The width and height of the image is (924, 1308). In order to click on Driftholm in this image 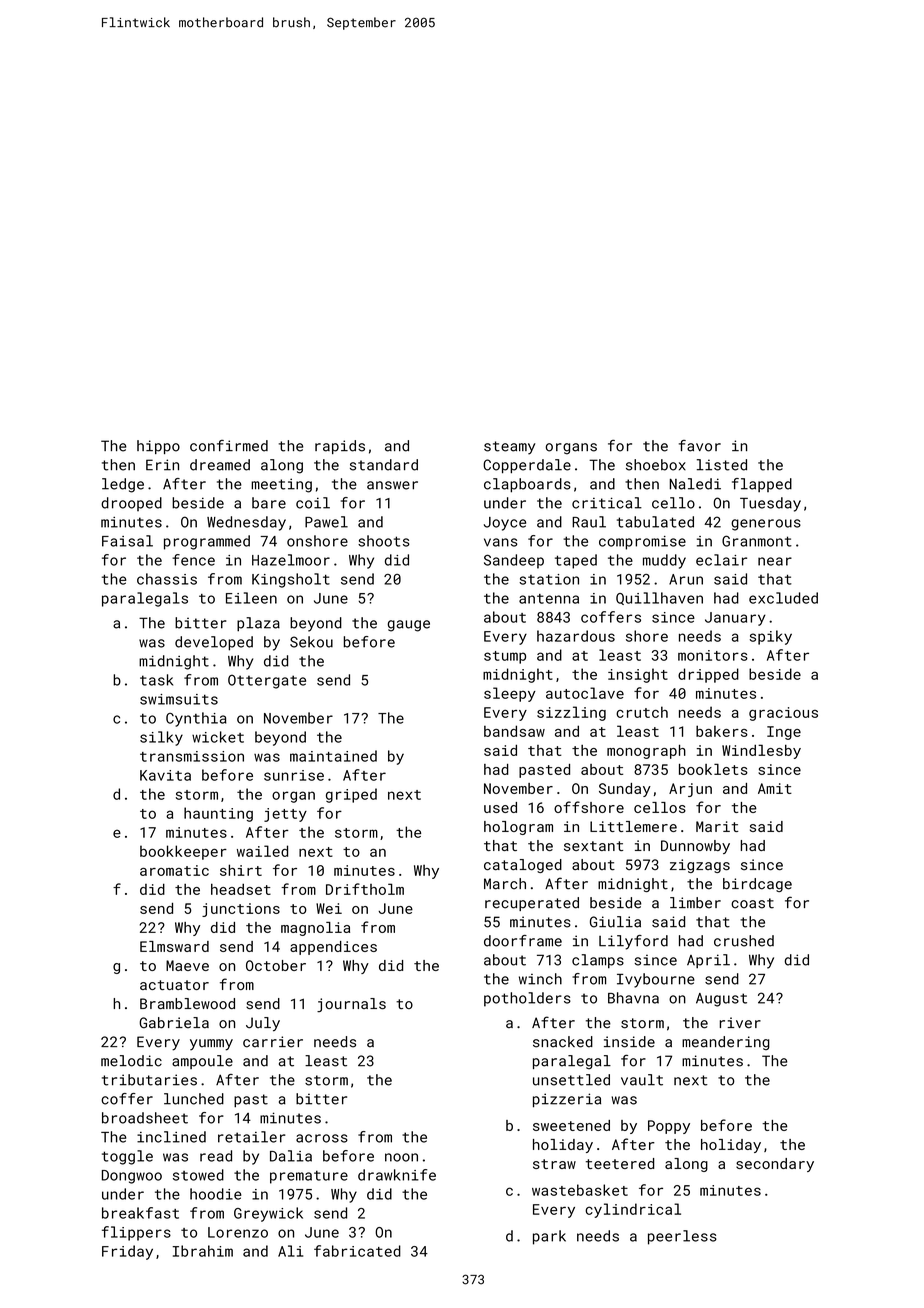, I will do `click(365, 889)`.
